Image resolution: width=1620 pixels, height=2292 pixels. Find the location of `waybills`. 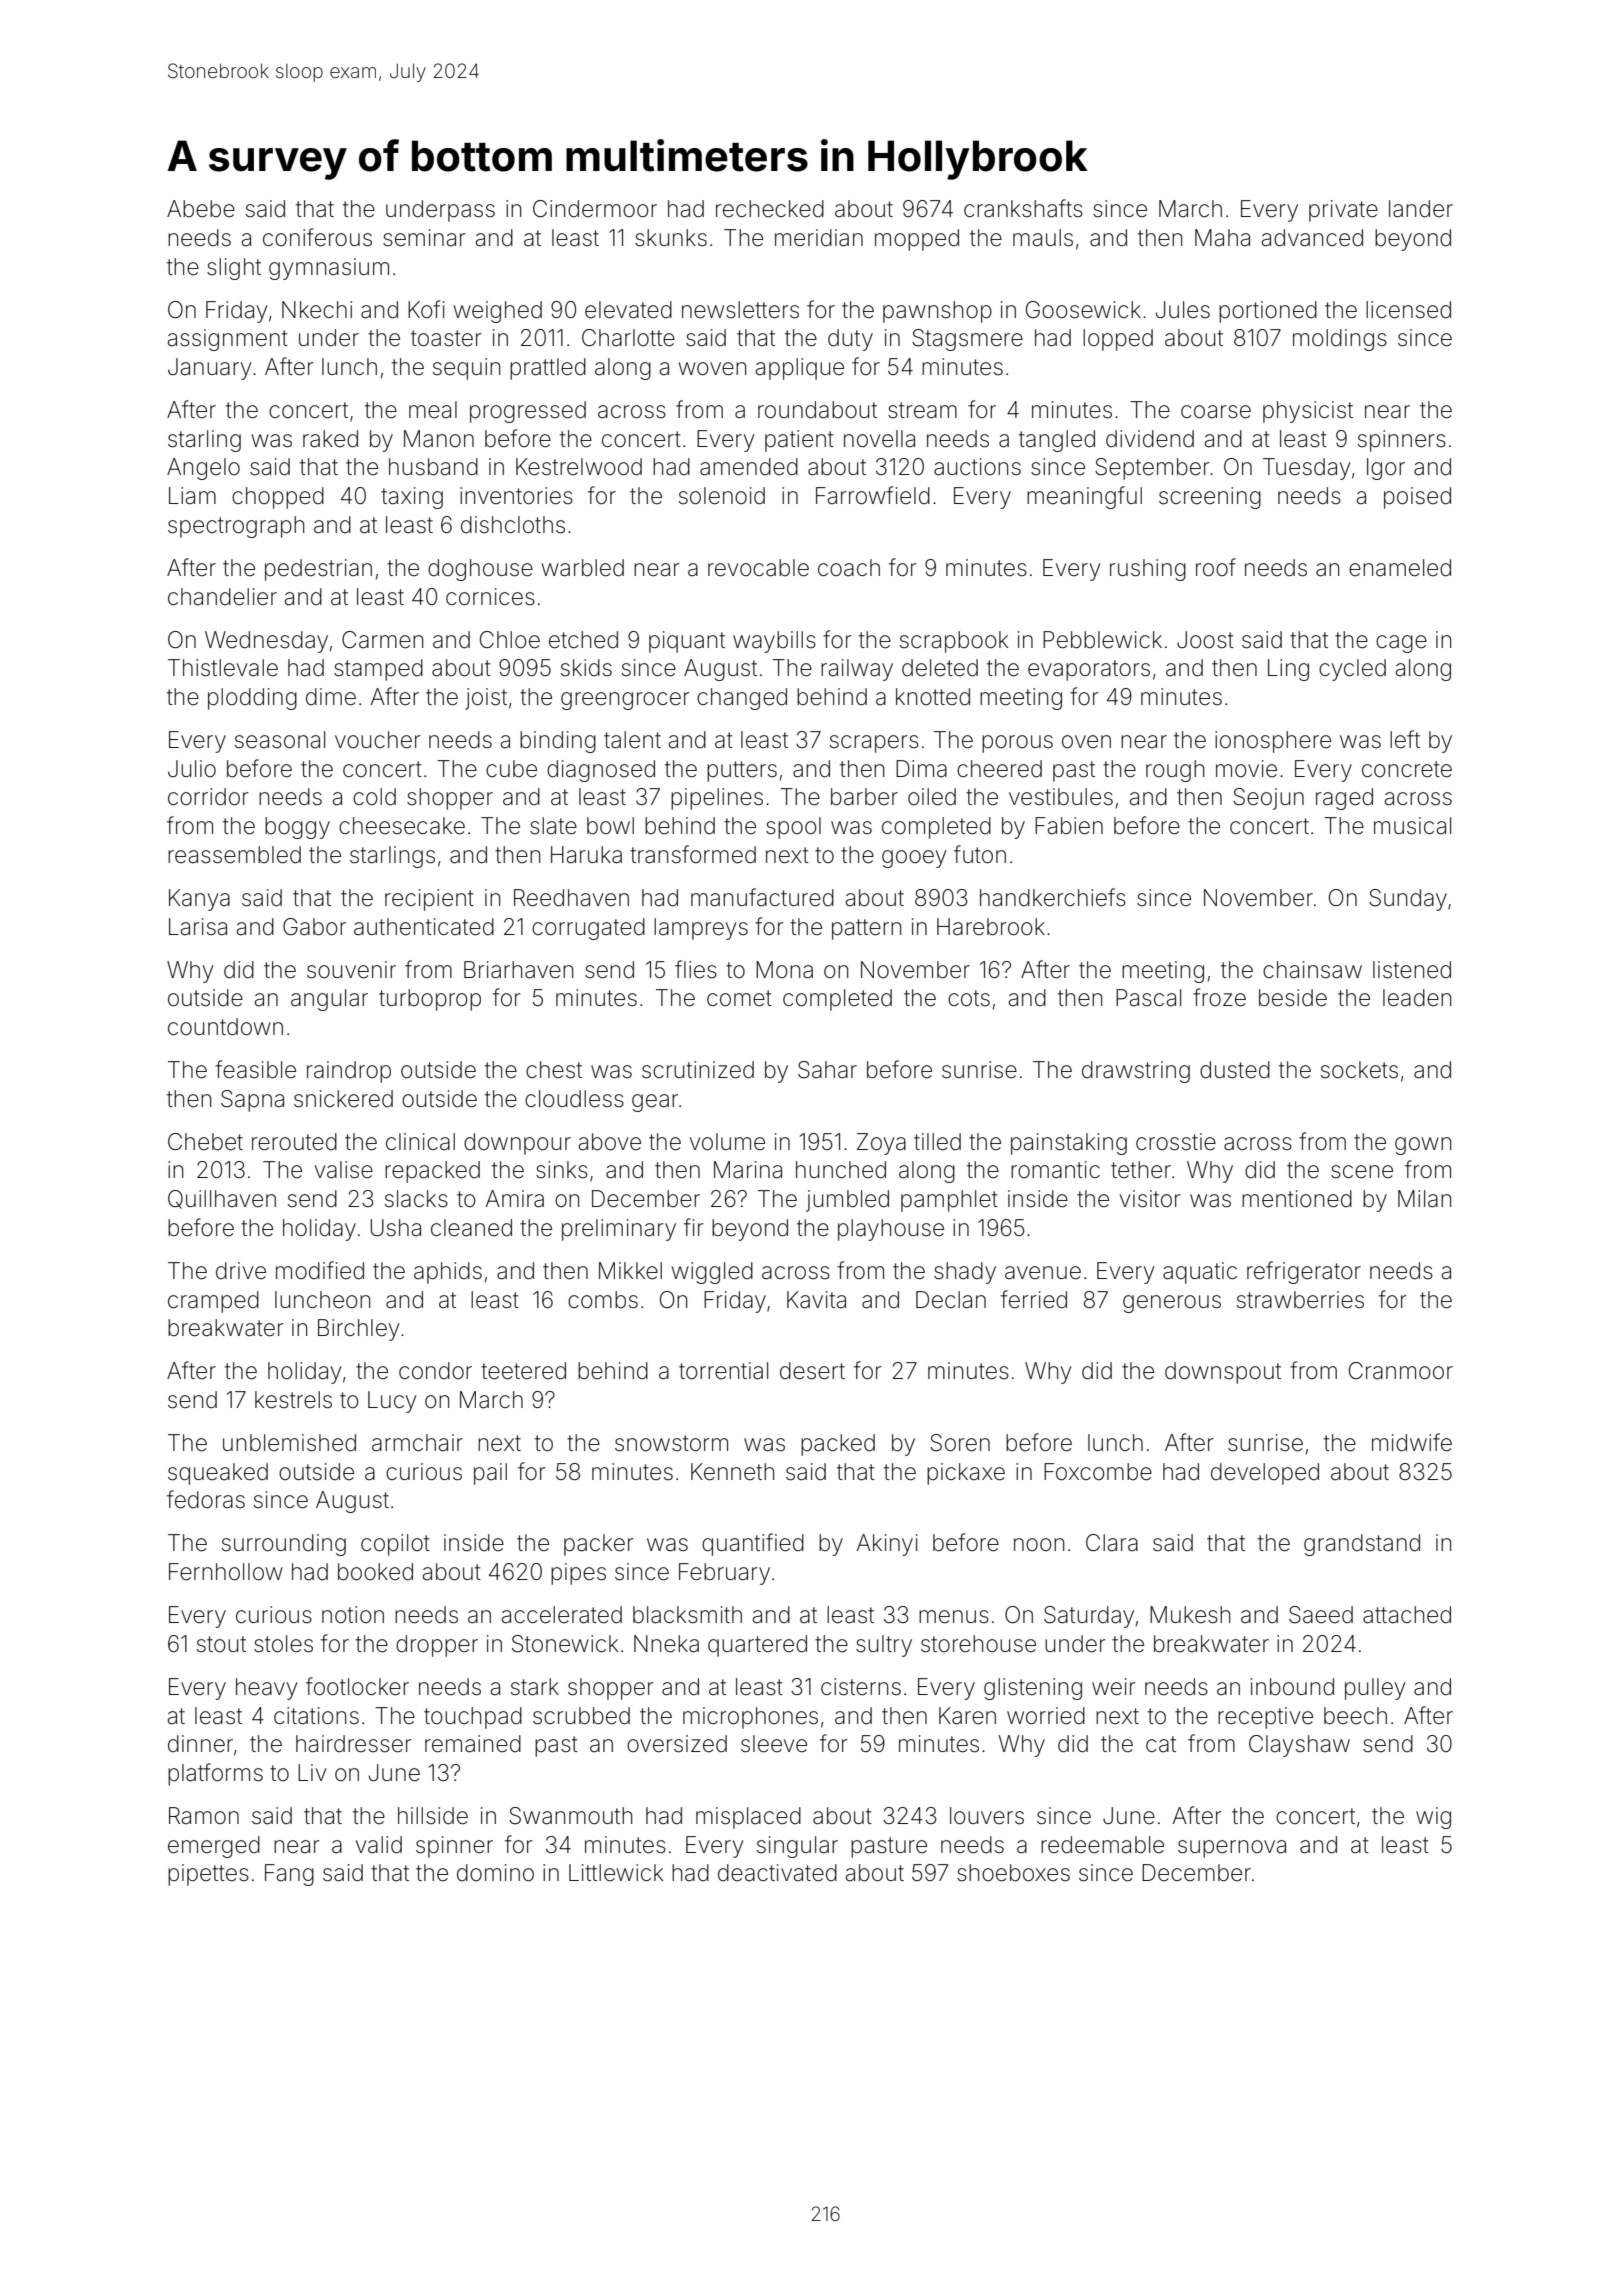

waybills is located at coordinates (774, 642).
